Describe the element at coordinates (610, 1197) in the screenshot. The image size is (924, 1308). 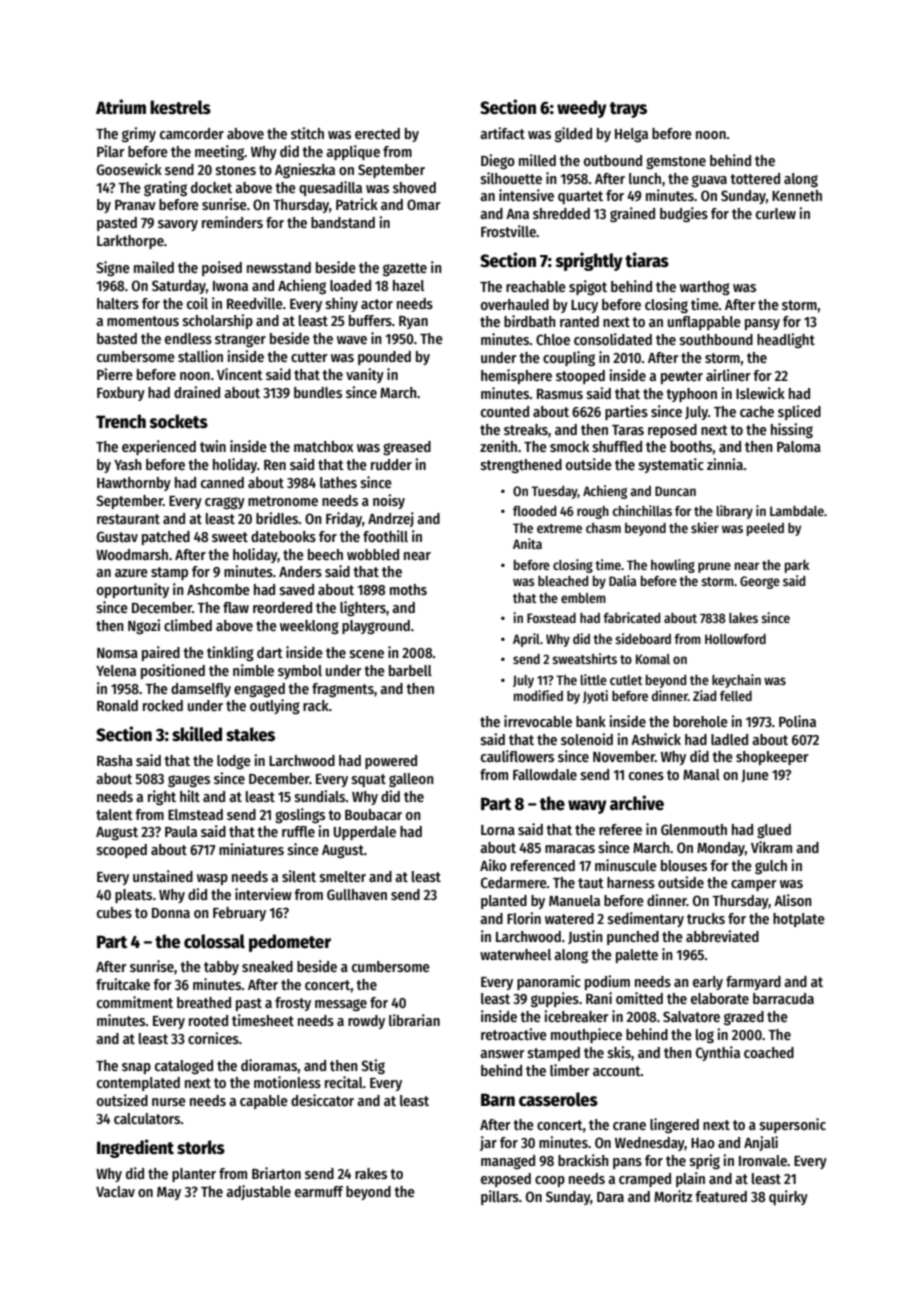
I see `Dara` at that location.
